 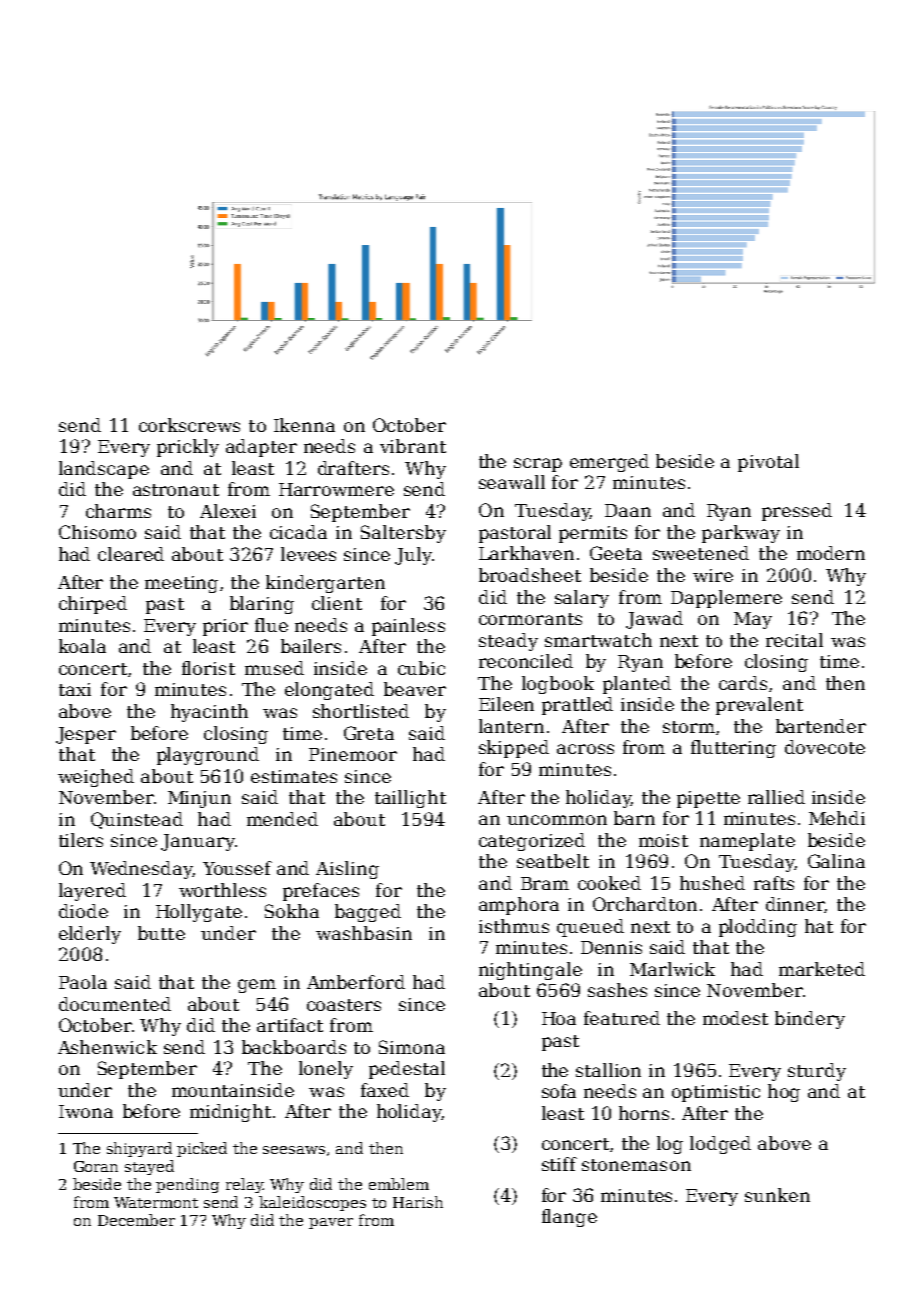 What do you see at coordinates (107, 1047) in the document?
I see `Ashenwick` at bounding box center [107, 1047].
